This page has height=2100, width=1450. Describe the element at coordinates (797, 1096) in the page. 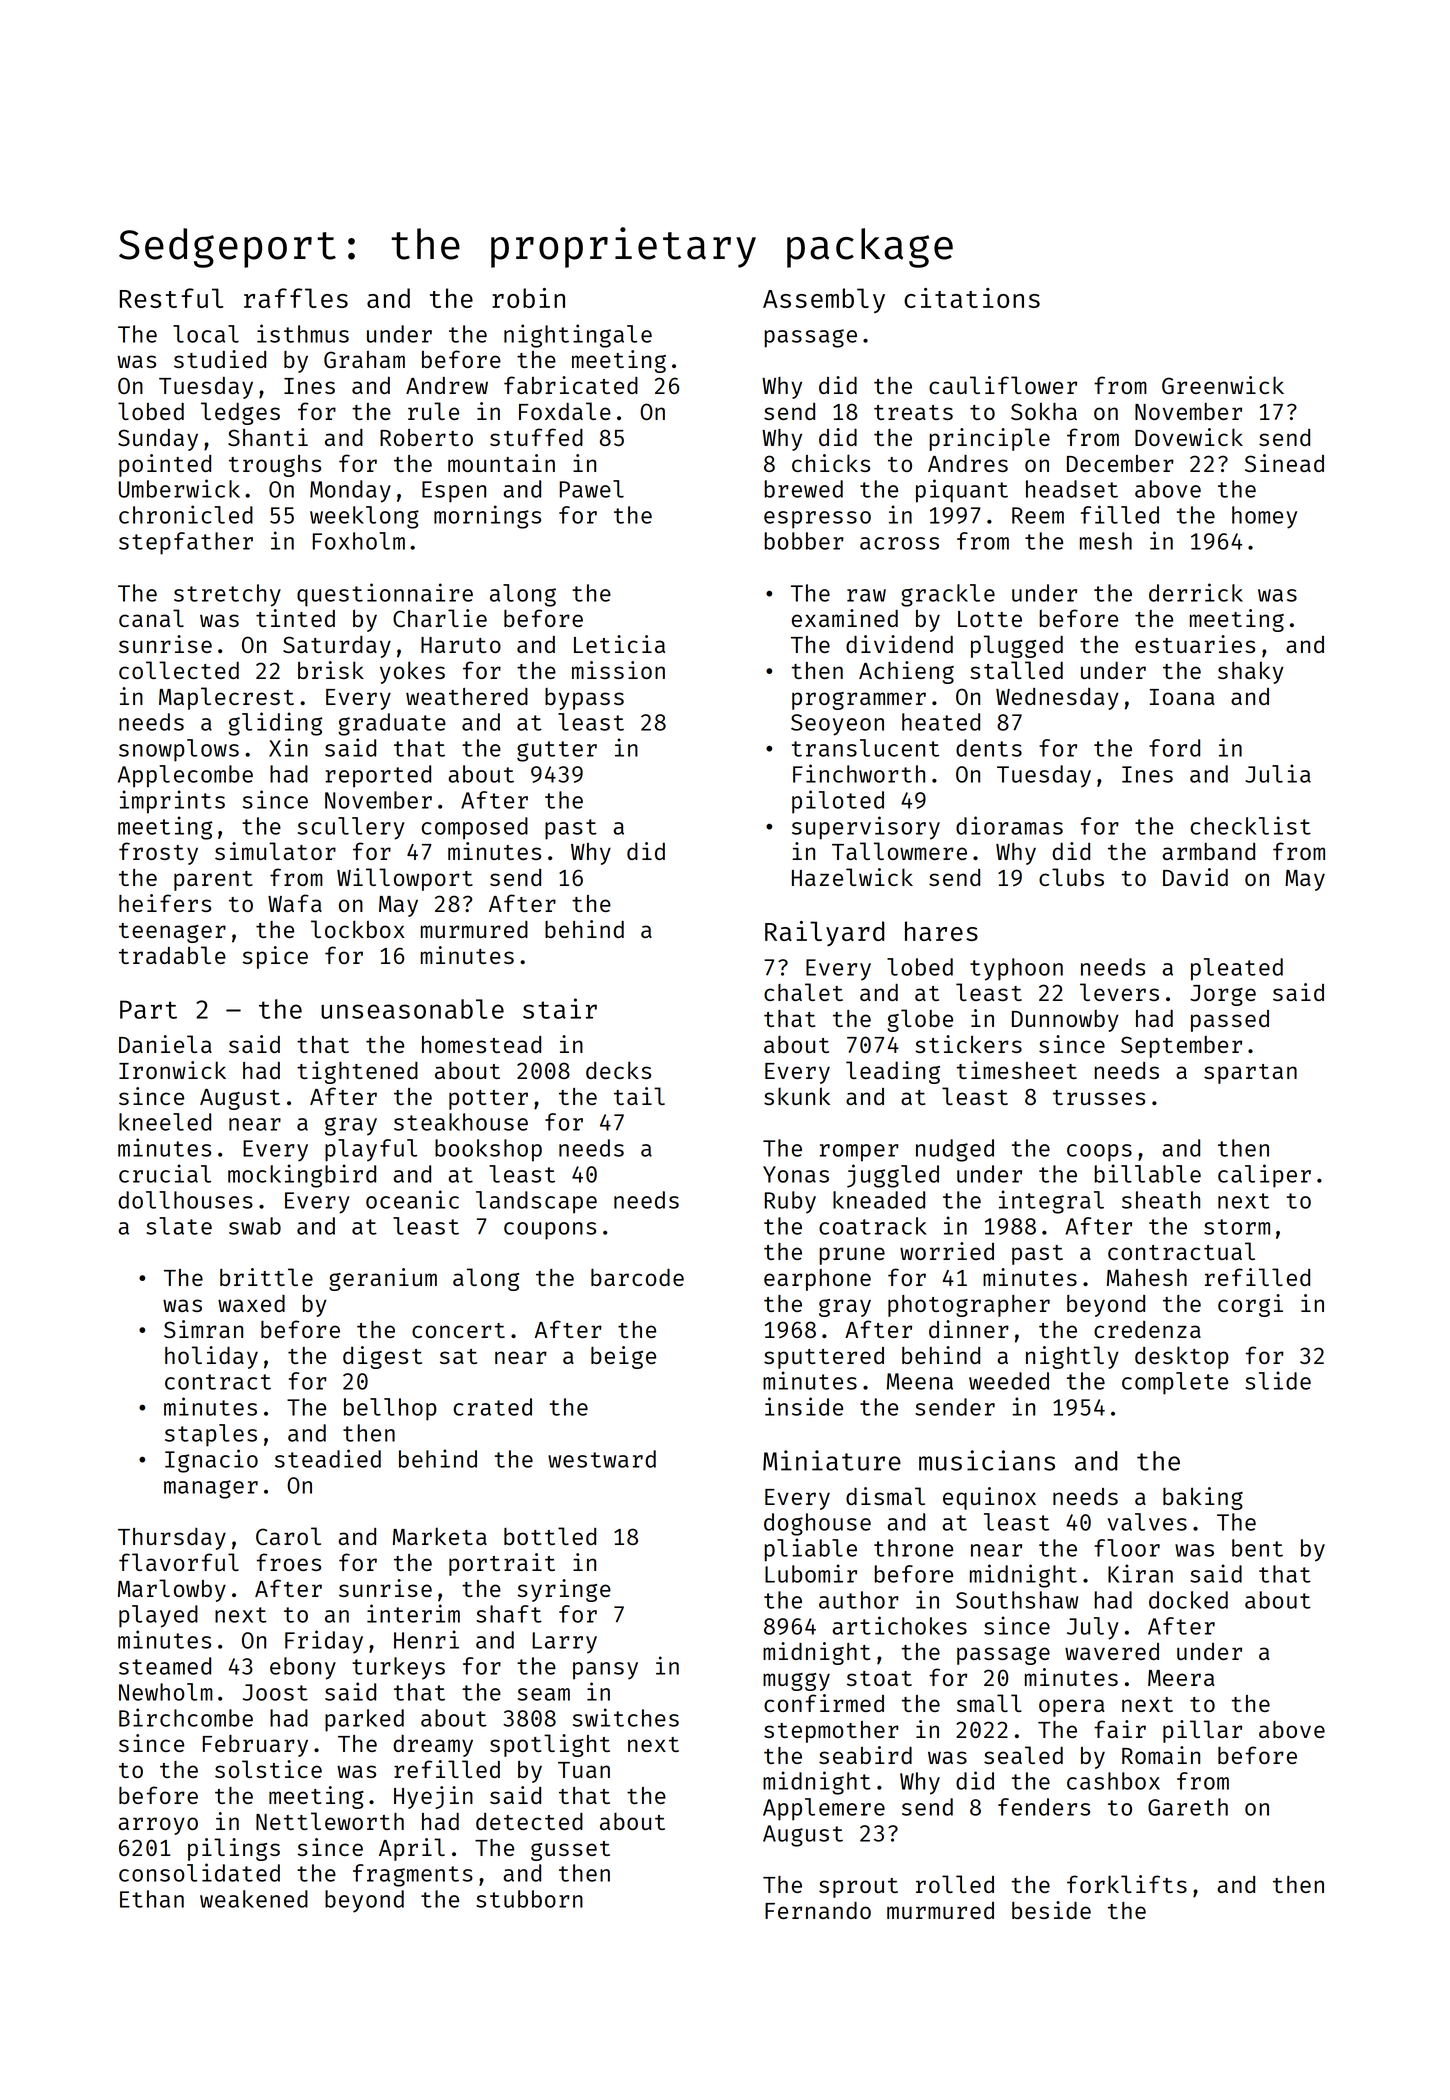

I see `skunk` at that location.
